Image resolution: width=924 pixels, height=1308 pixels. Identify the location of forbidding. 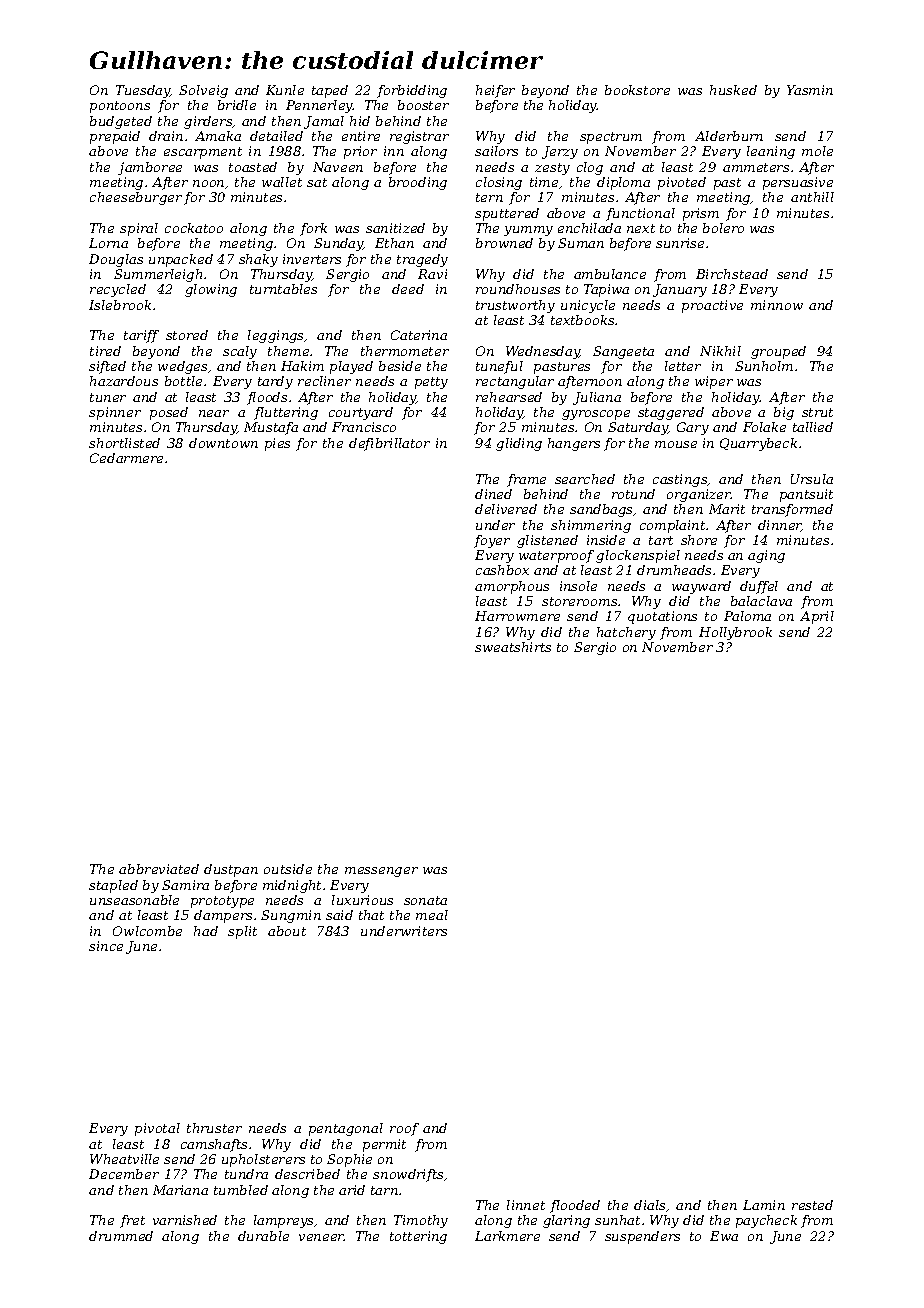
(412, 91).
